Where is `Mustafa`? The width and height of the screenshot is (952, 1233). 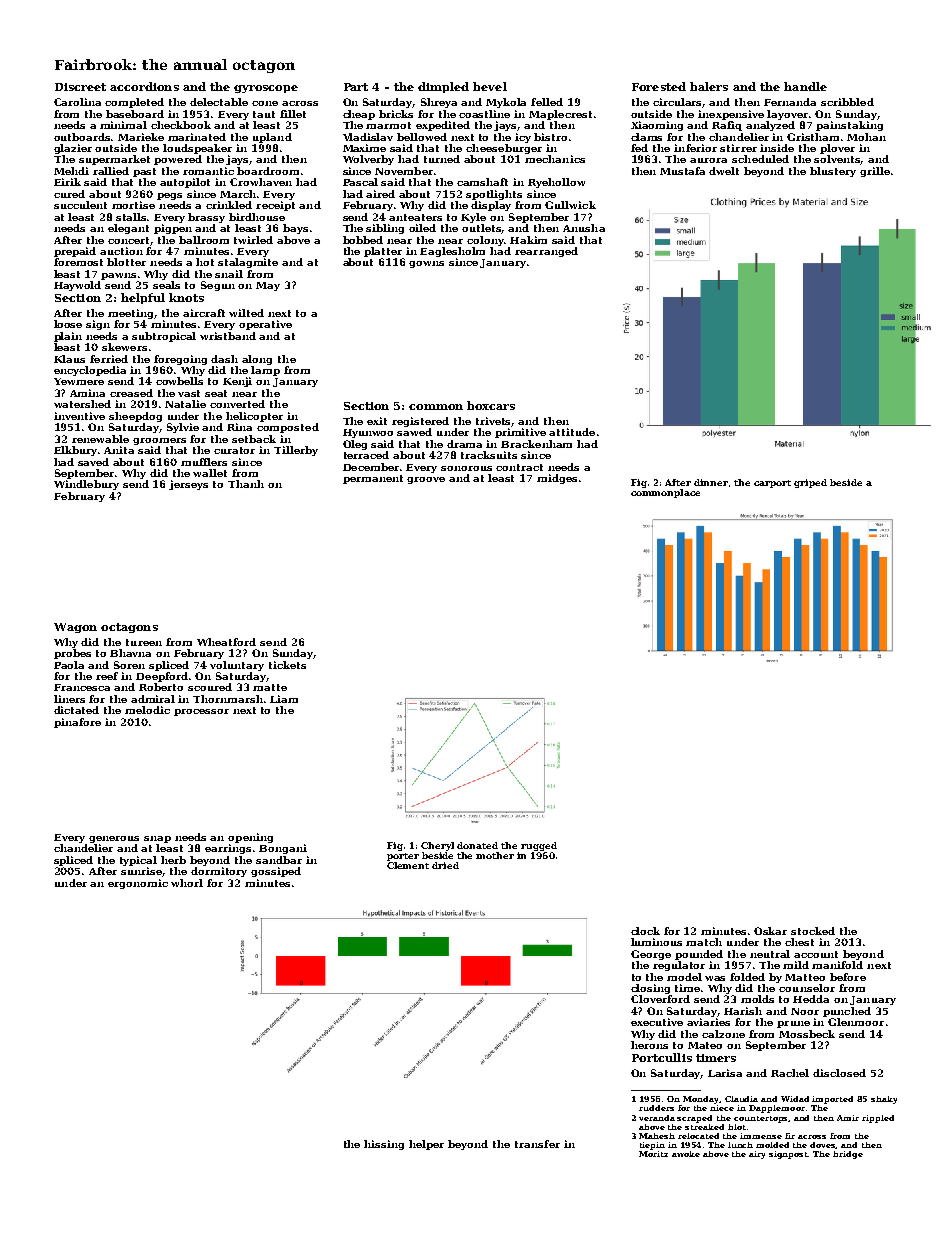 Mustafa is located at coordinates (682, 171).
